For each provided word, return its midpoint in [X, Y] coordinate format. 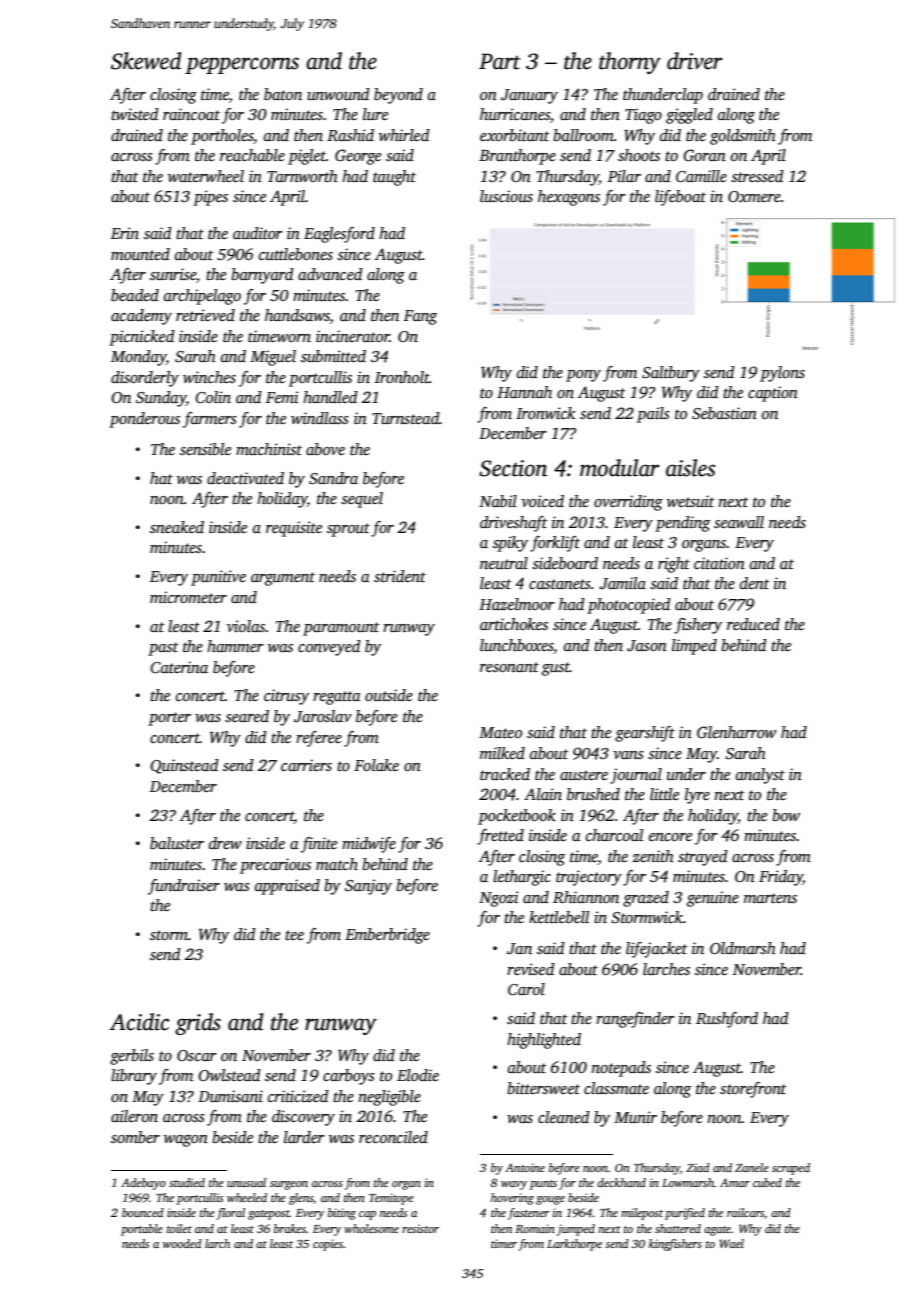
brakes [290, 1228]
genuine [713, 899]
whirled [404, 135]
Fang [420, 317]
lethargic [522, 878]
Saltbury [671, 374]
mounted [140, 254]
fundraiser [184, 887]
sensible [205, 449]
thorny [630, 63]
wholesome [371, 1228]
